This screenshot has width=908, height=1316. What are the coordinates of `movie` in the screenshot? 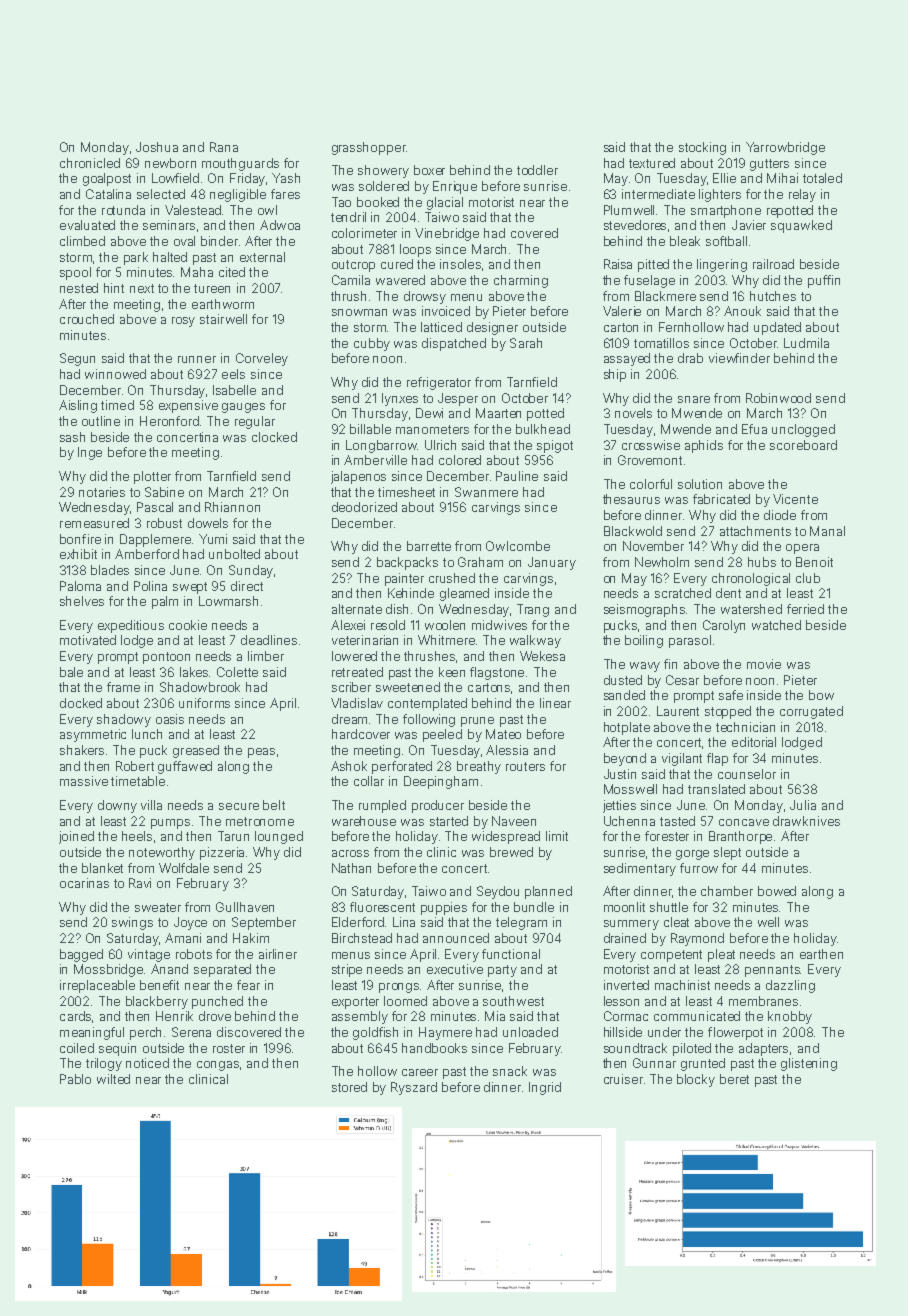 It's located at (764, 664).
